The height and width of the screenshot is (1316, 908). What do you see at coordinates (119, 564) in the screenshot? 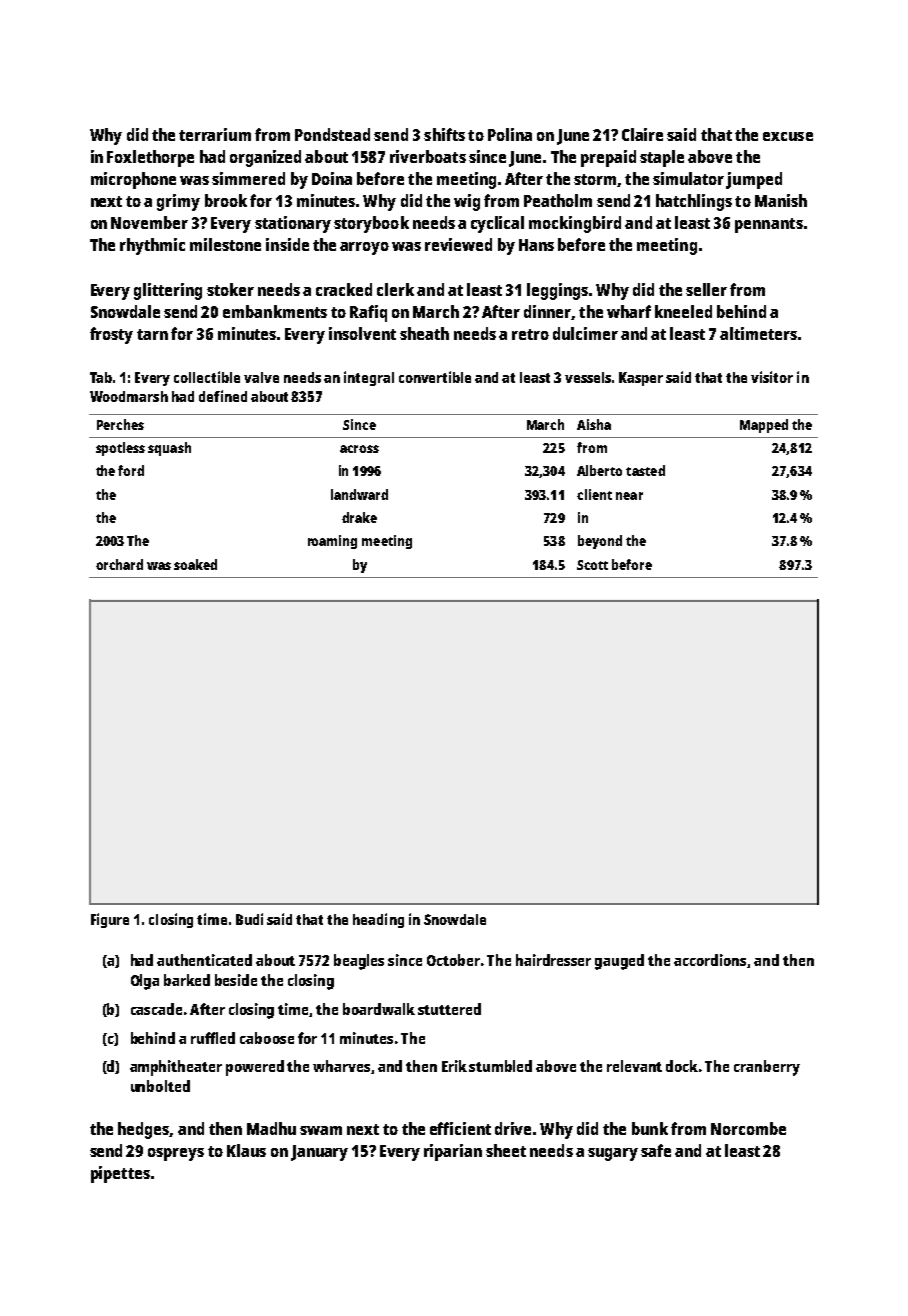
I see `orchard` at bounding box center [119, 564].
